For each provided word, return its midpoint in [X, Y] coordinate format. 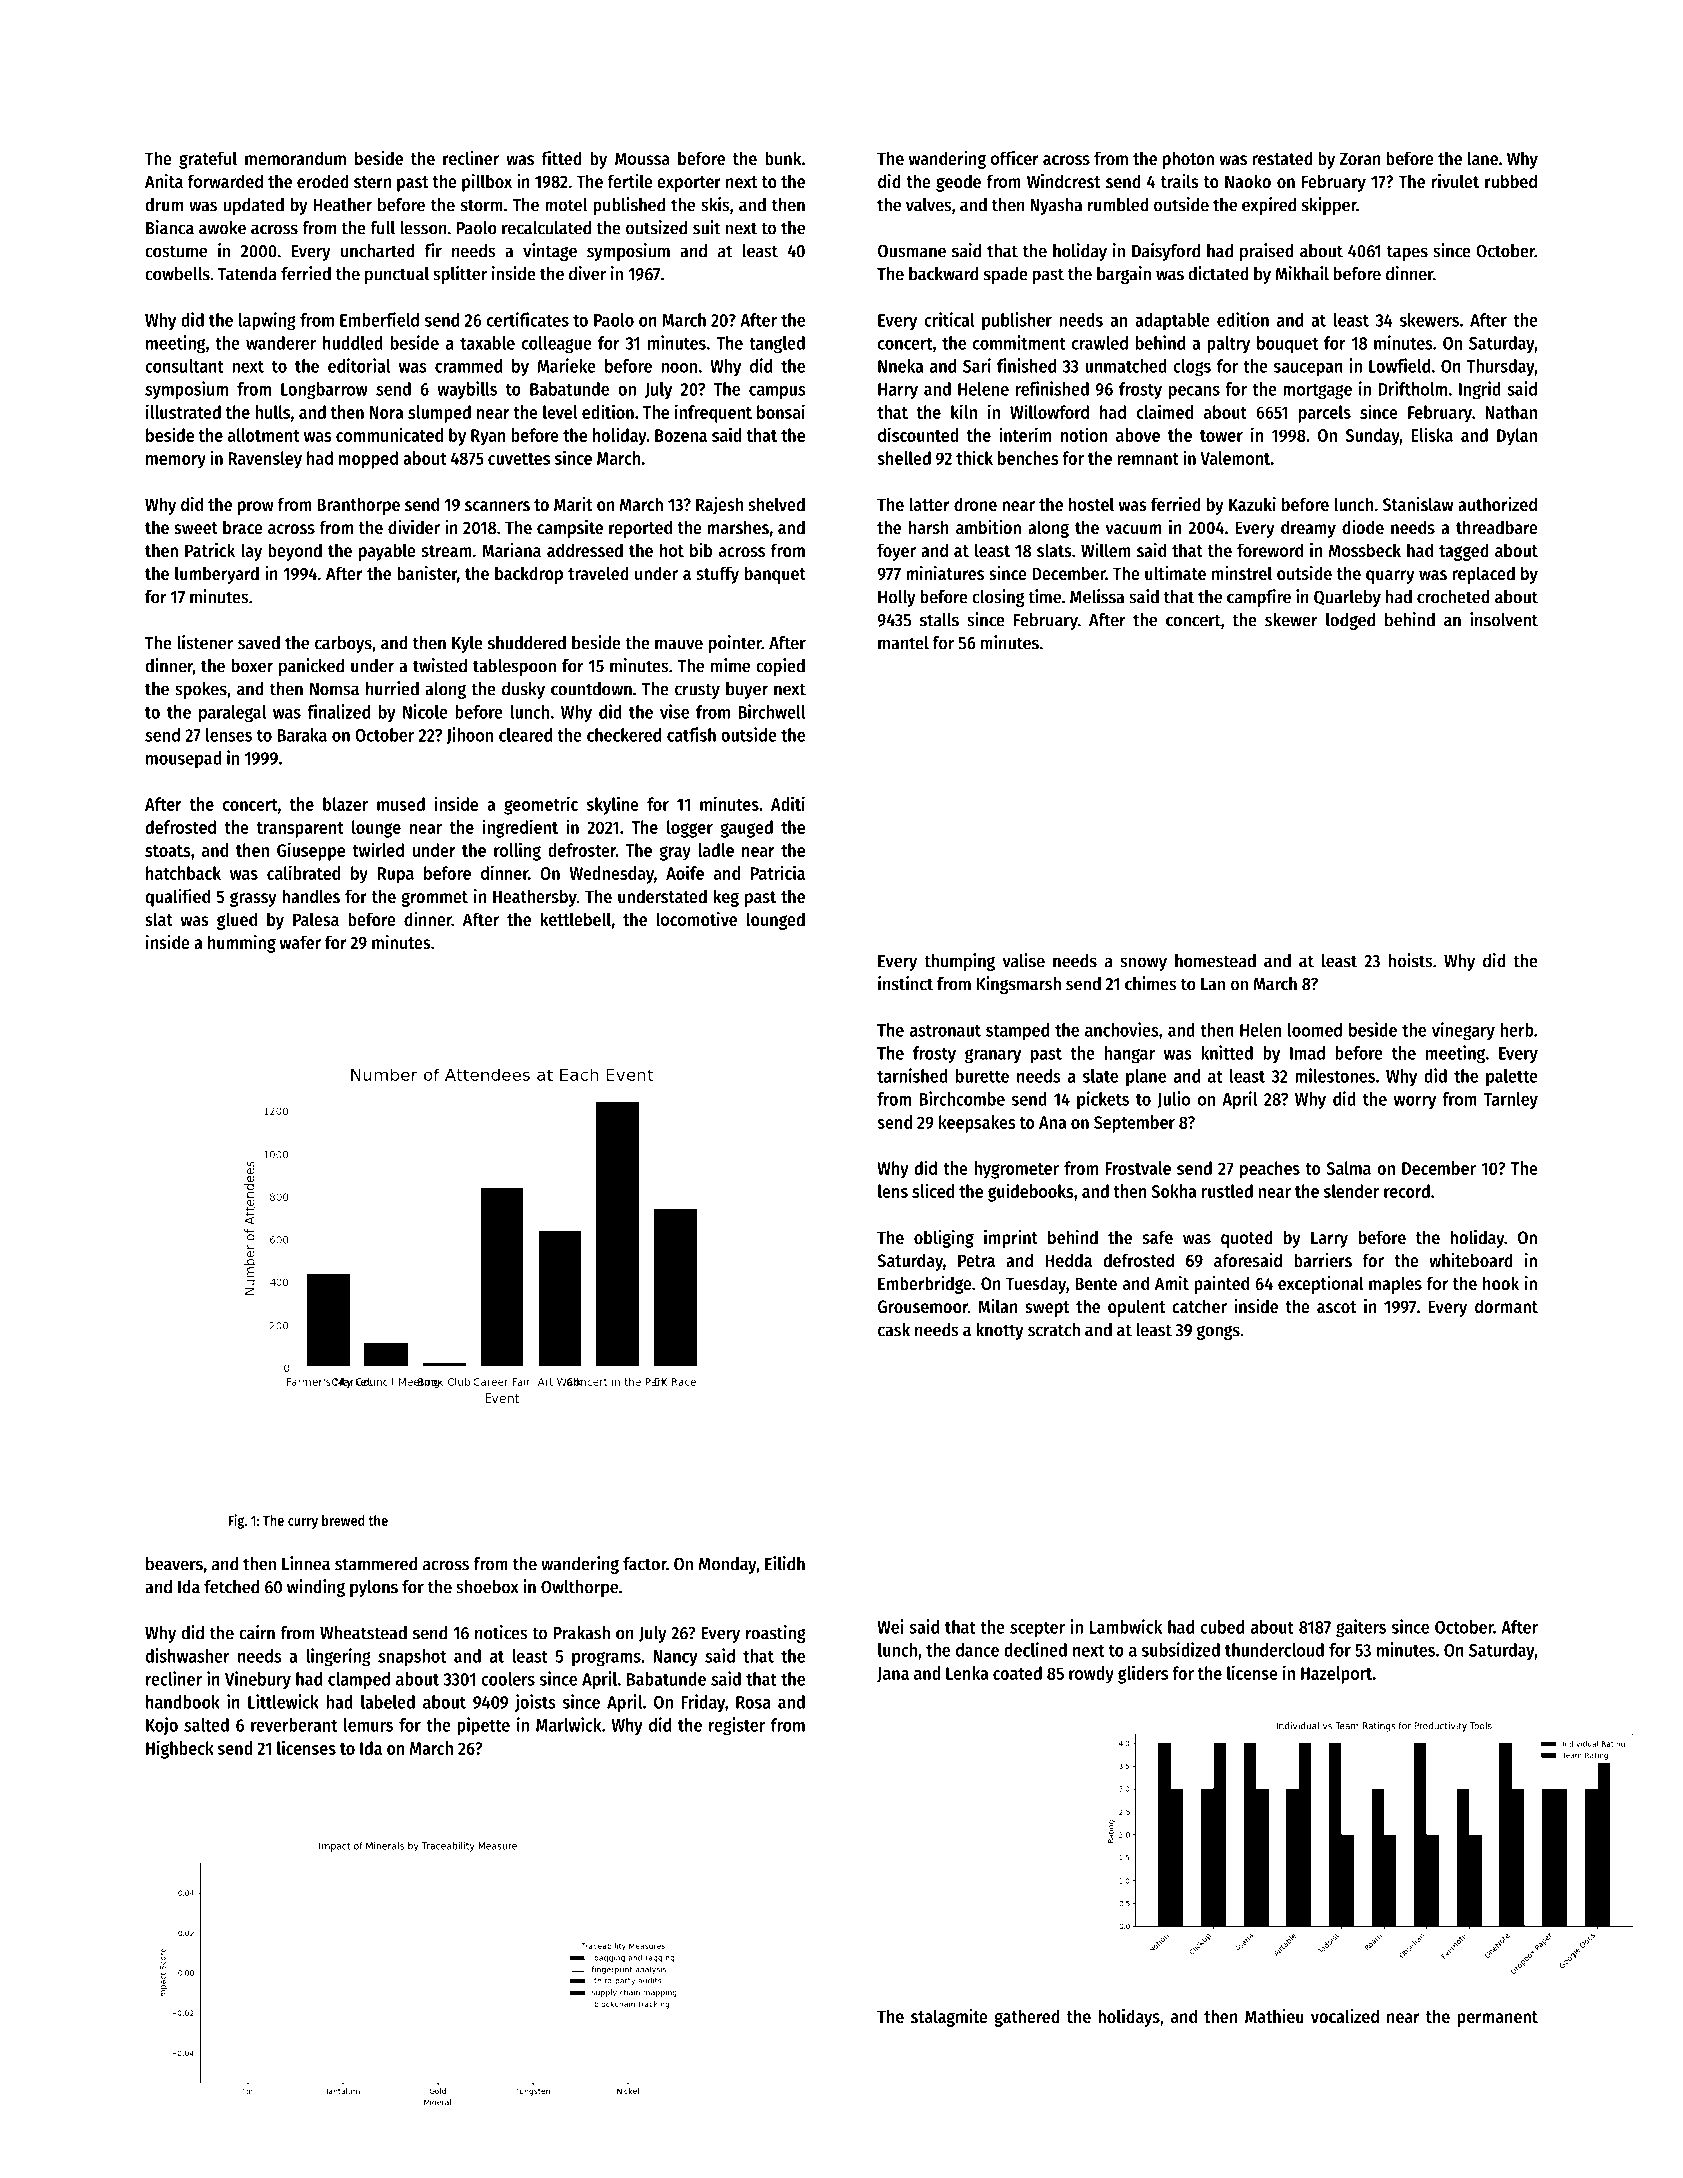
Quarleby [1347, 598]
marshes [738, 527]
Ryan [488, 437]
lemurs [368, 1725]
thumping [959, 962]
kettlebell [576, 919]
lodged [1350, 621]
